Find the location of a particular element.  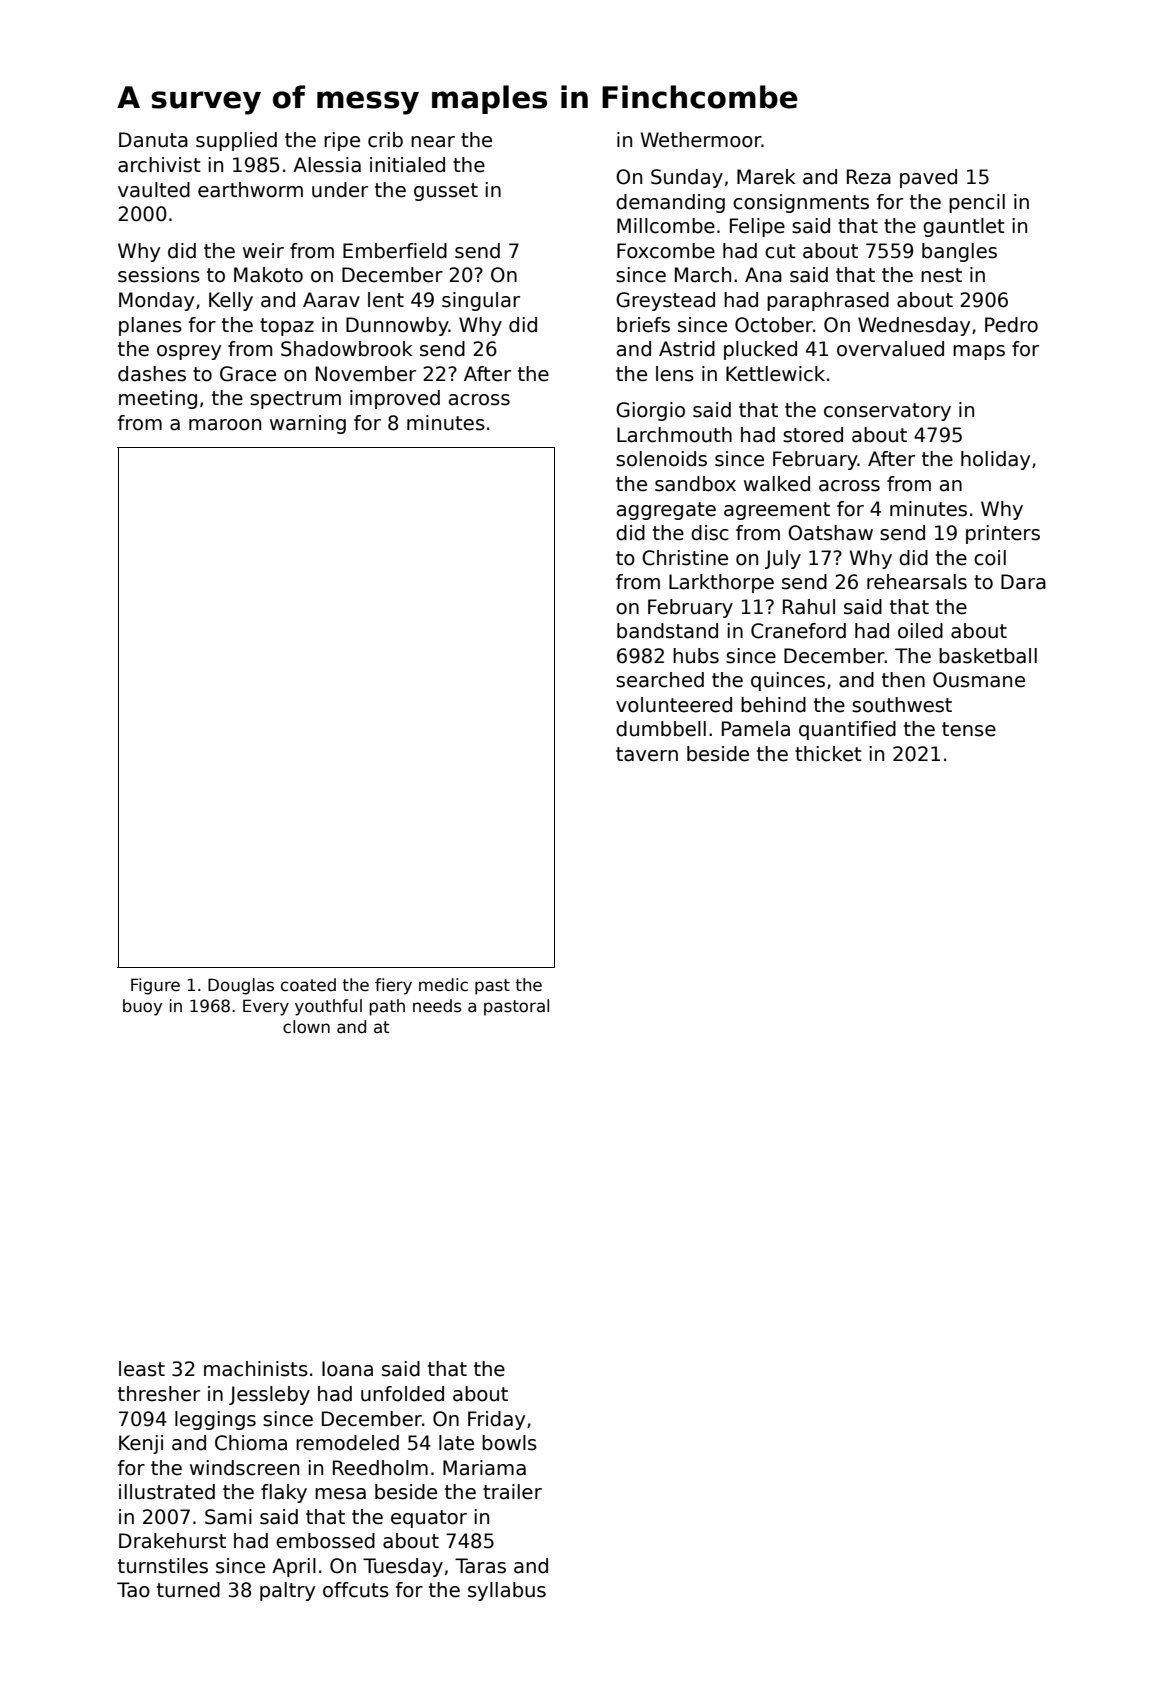

medic is located at coordinates (443, 985).
